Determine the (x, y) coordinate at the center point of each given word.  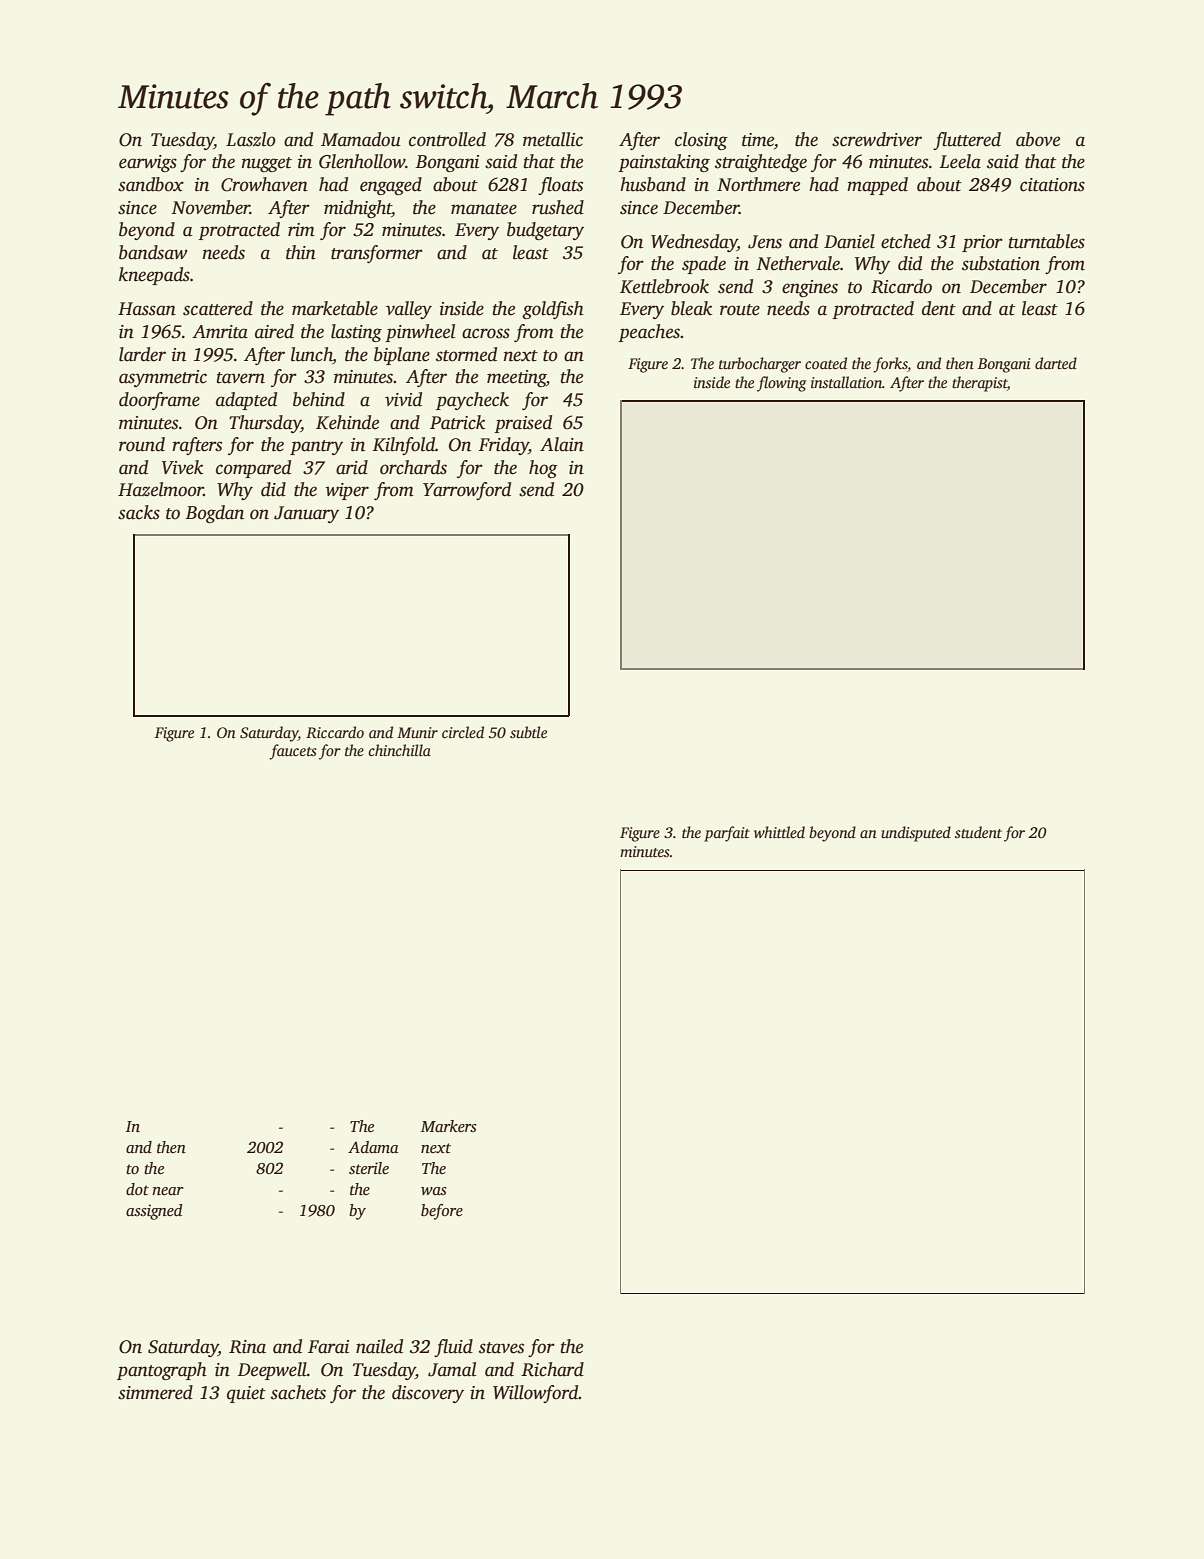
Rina (247, 1347)
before (442, 1212)
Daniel (849, 241)
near (168, 1191)
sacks (139, 512)
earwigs (148, 163)
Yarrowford (467, 491)
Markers (449, 1126)
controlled (447, 139)
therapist (980, 384)
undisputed (916, 834)
